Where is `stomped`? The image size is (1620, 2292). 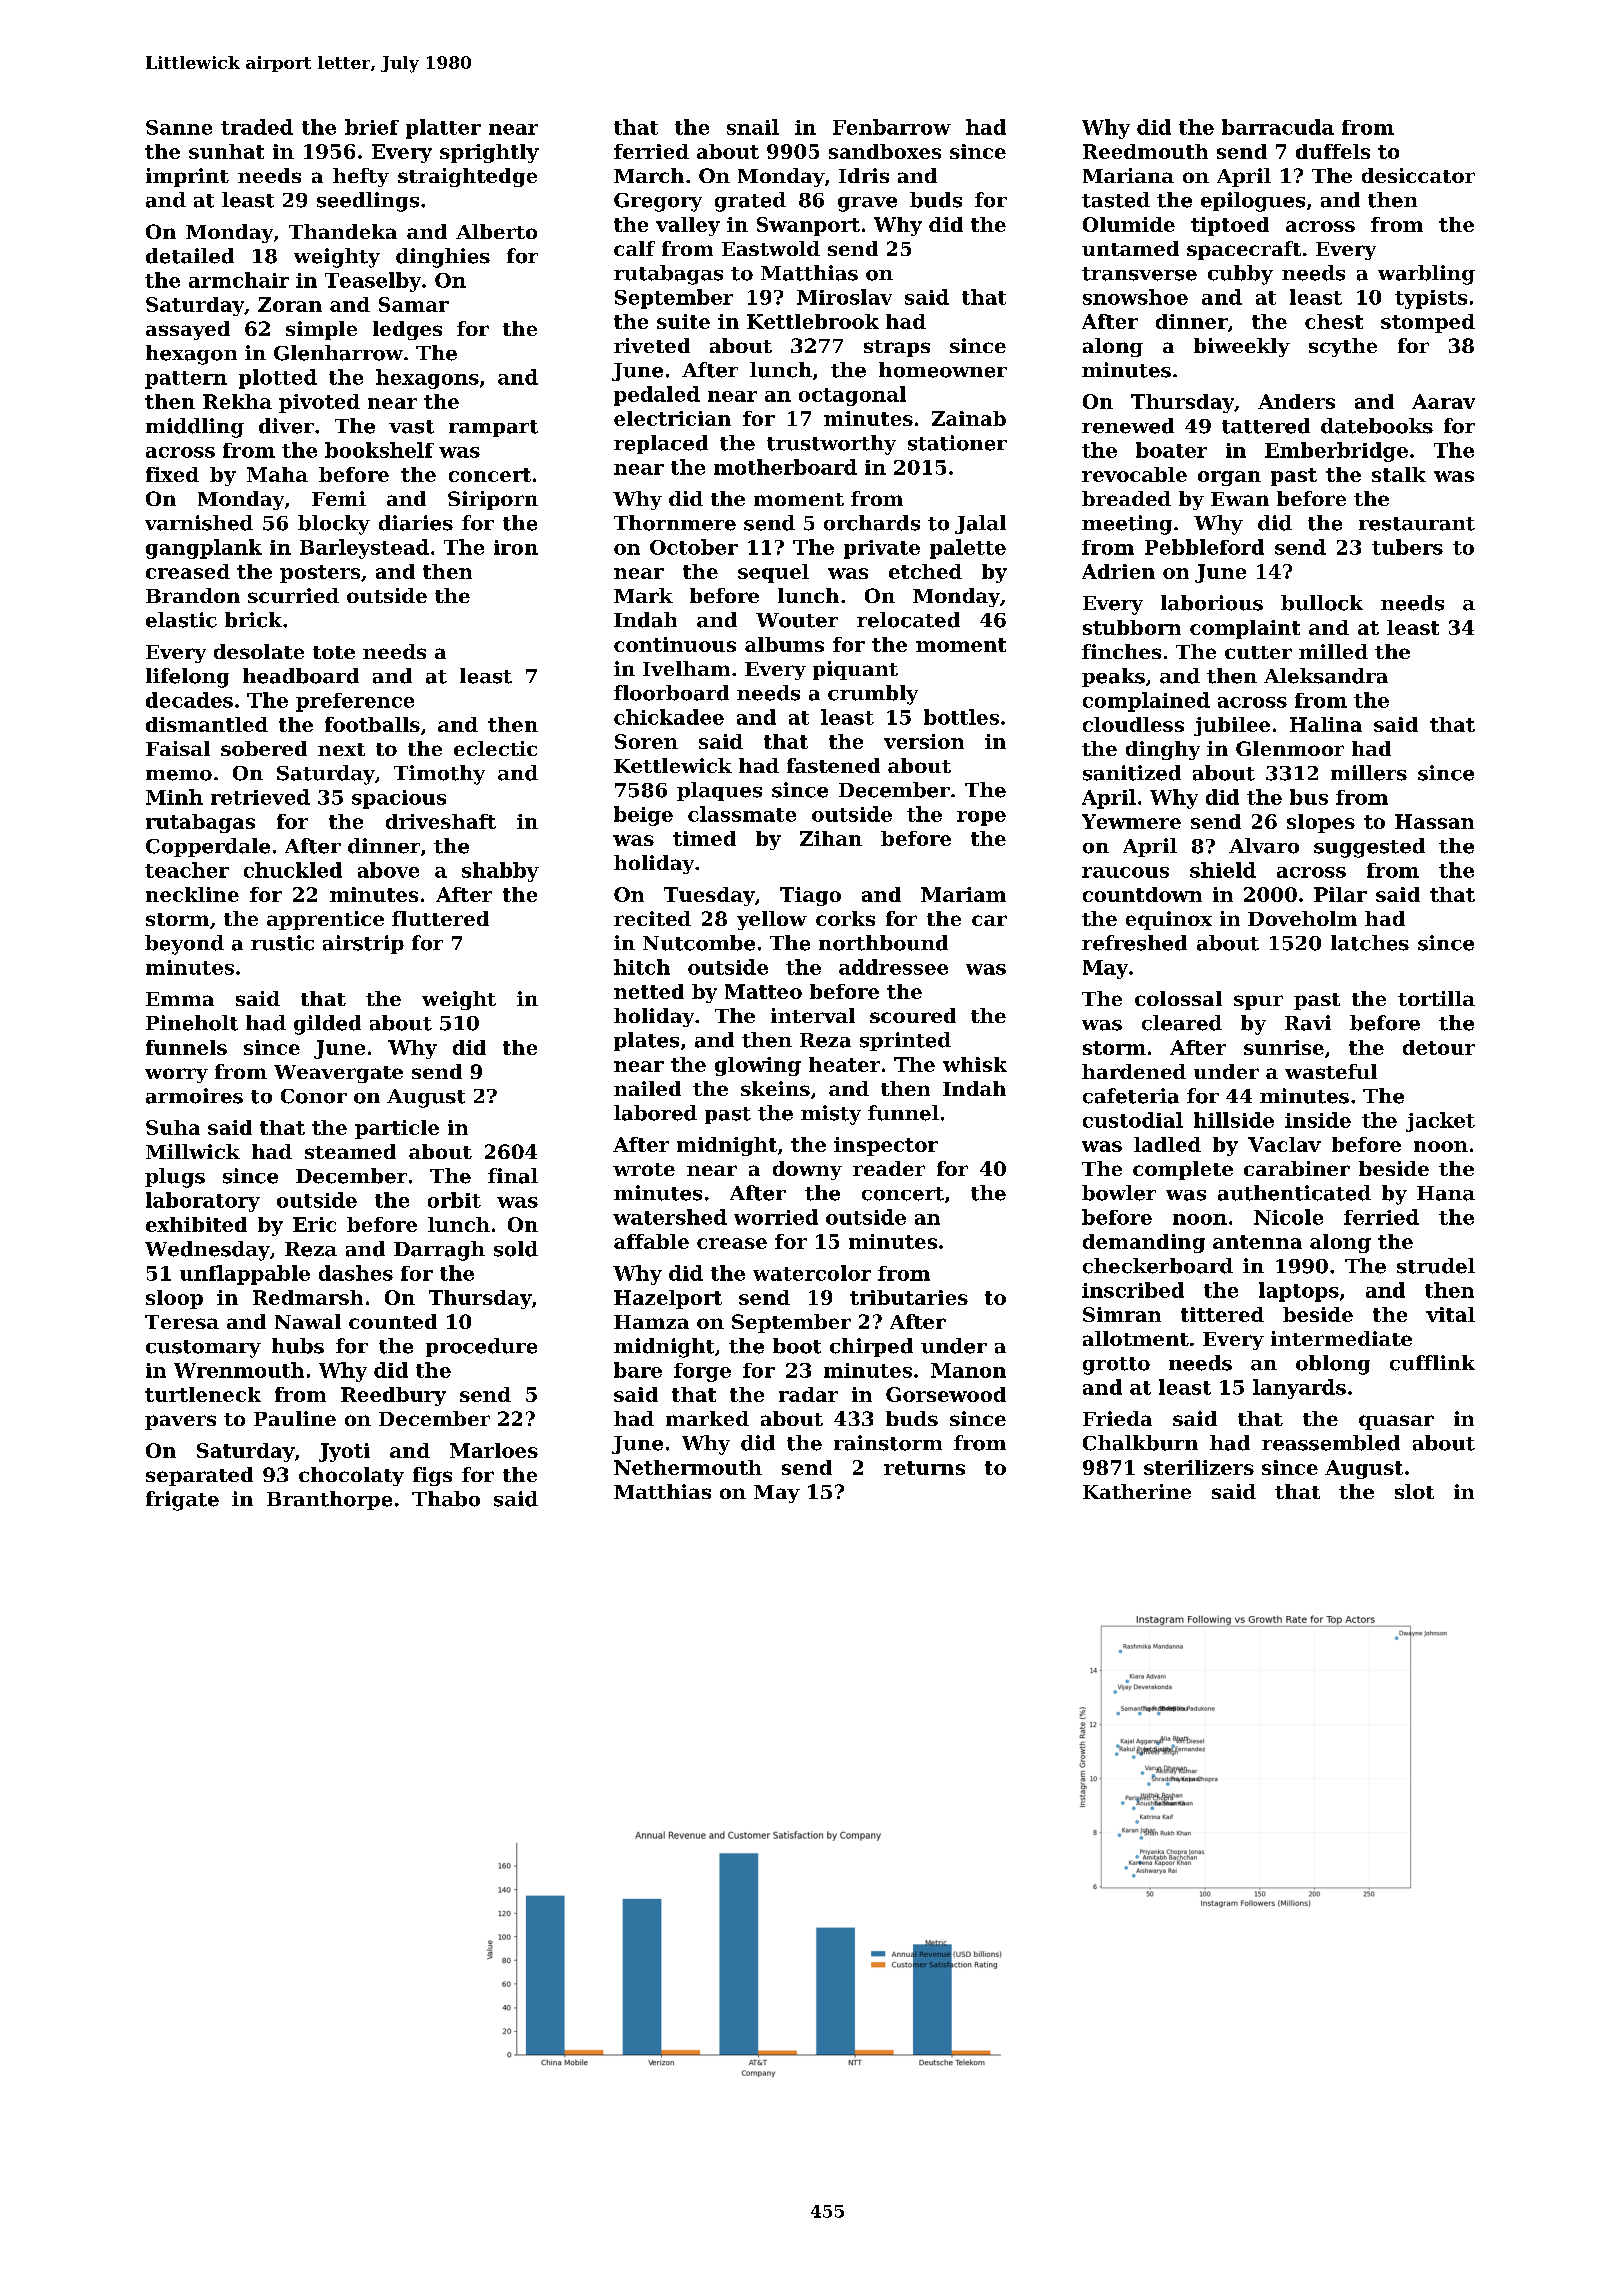
stomped is located at coordinates (1428, 323).
